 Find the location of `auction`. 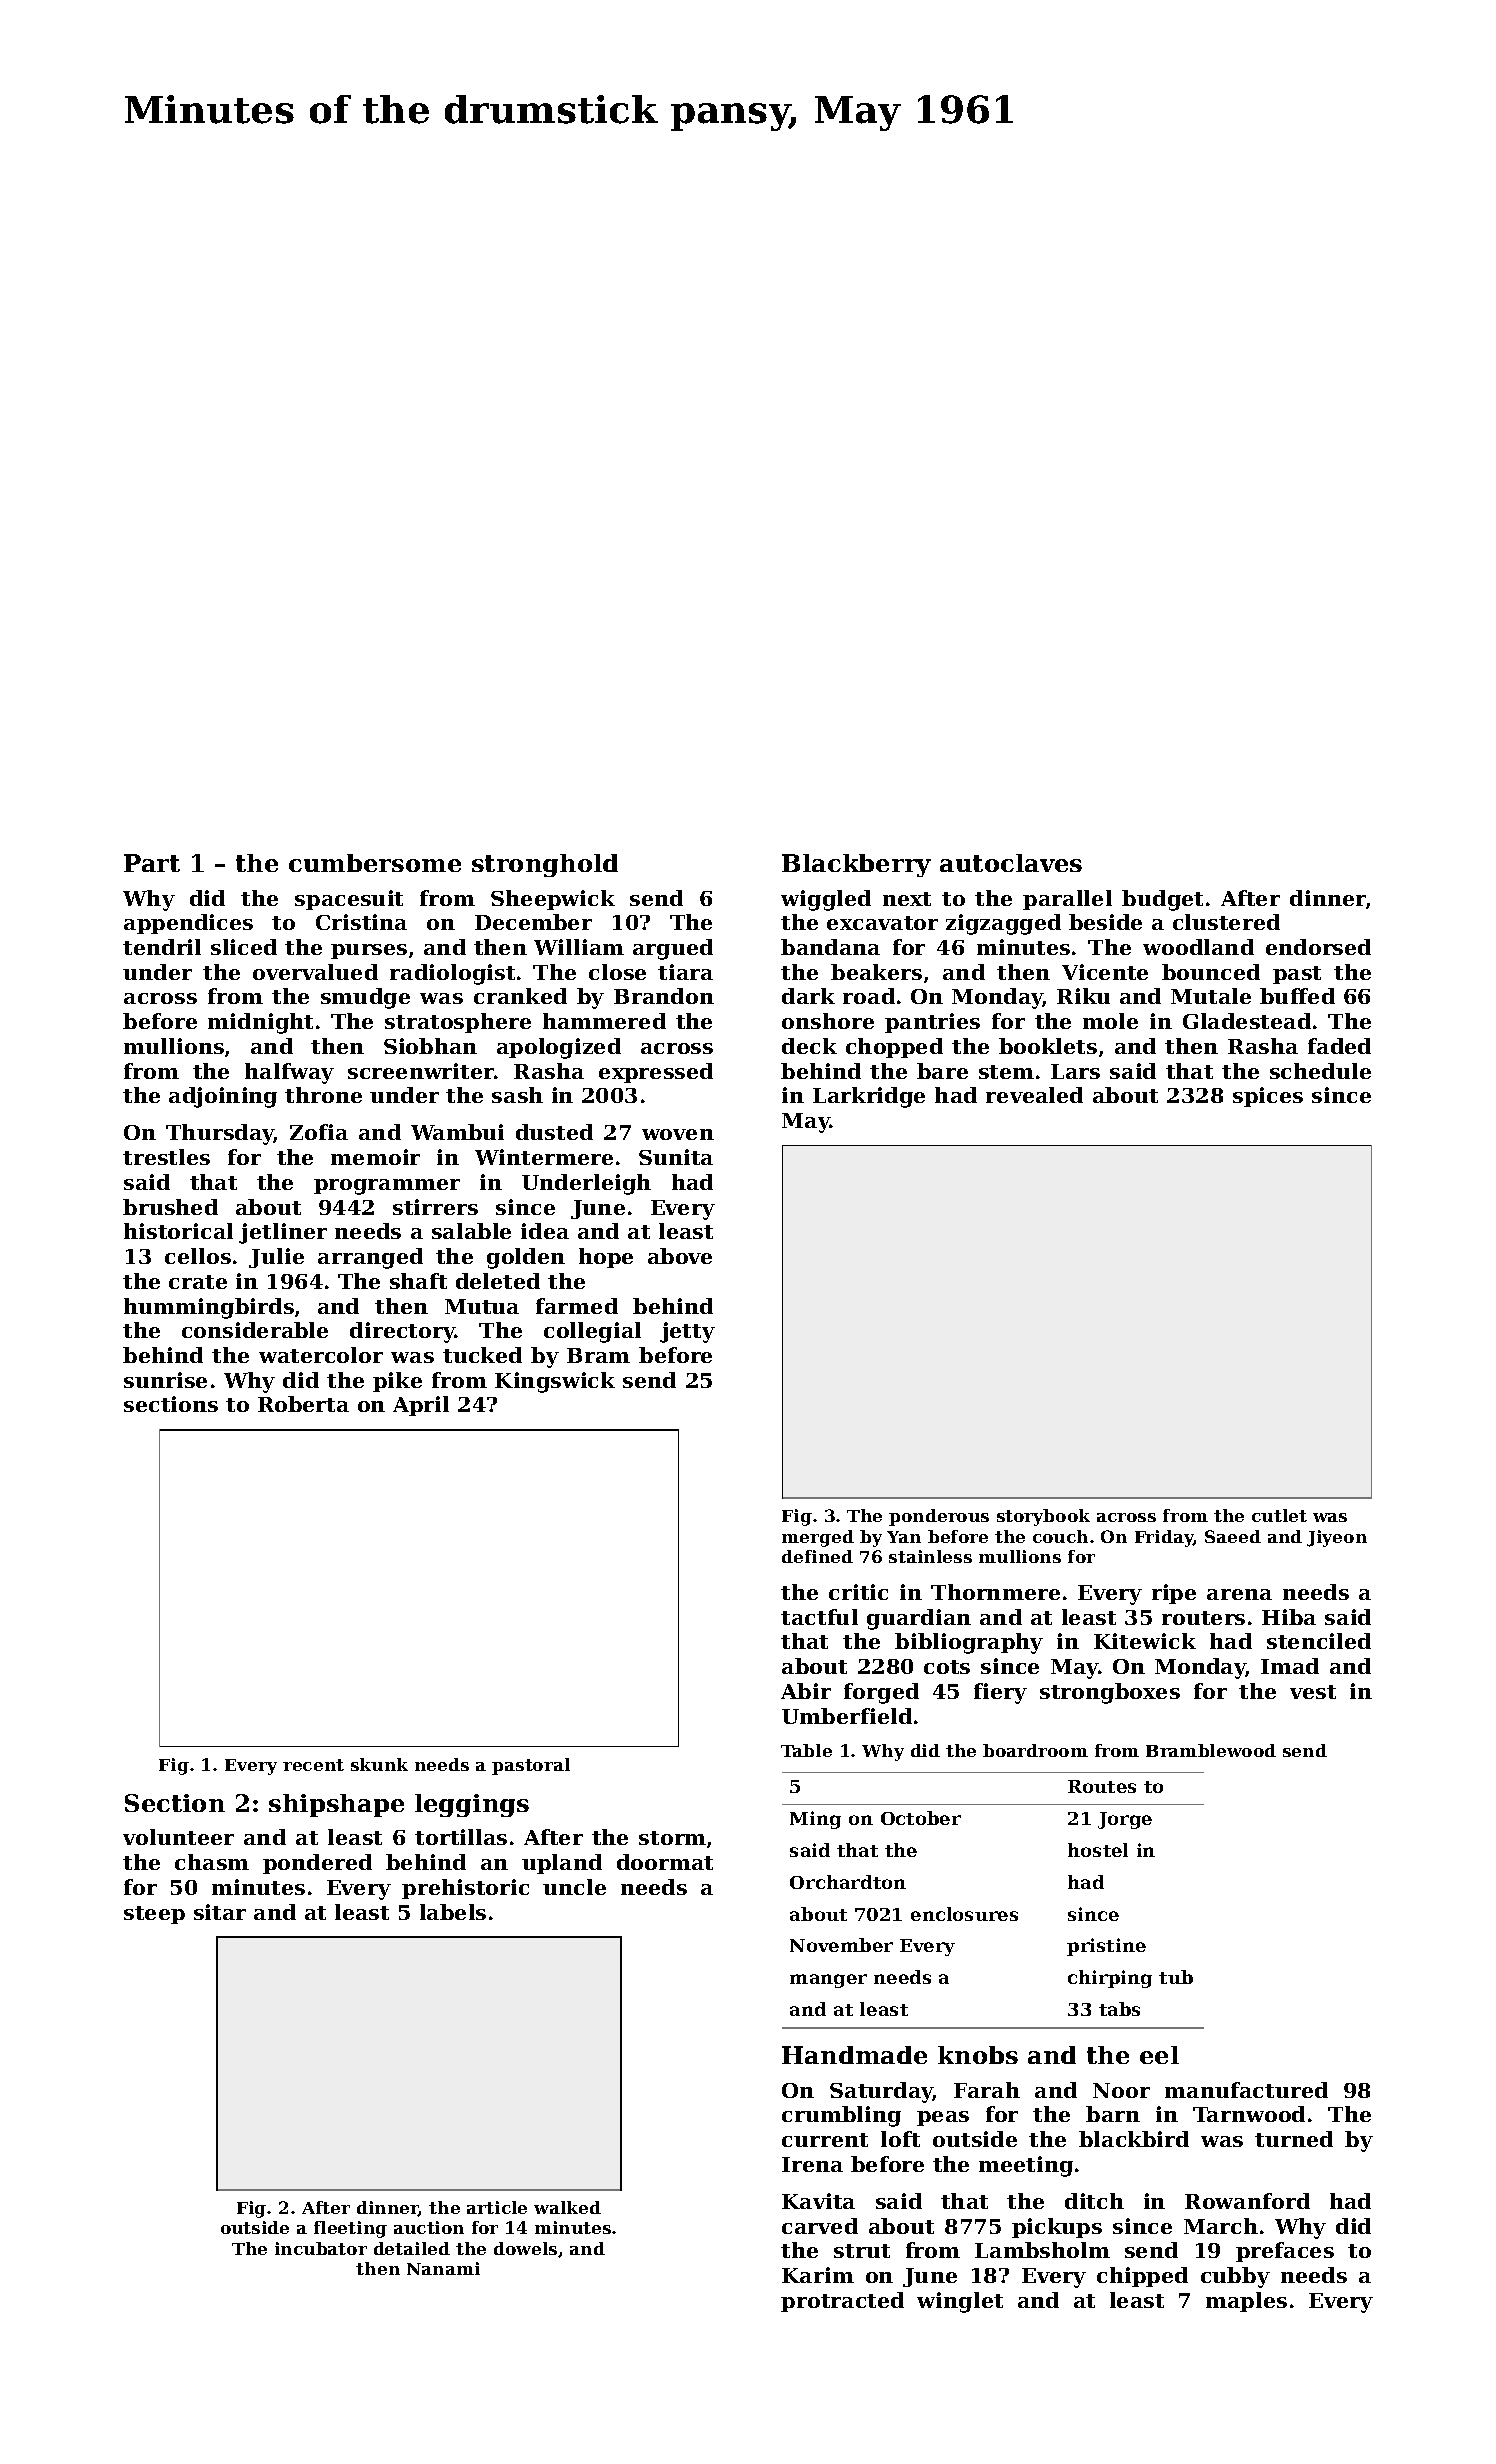

auction is located at coordinates (429, 2227).
